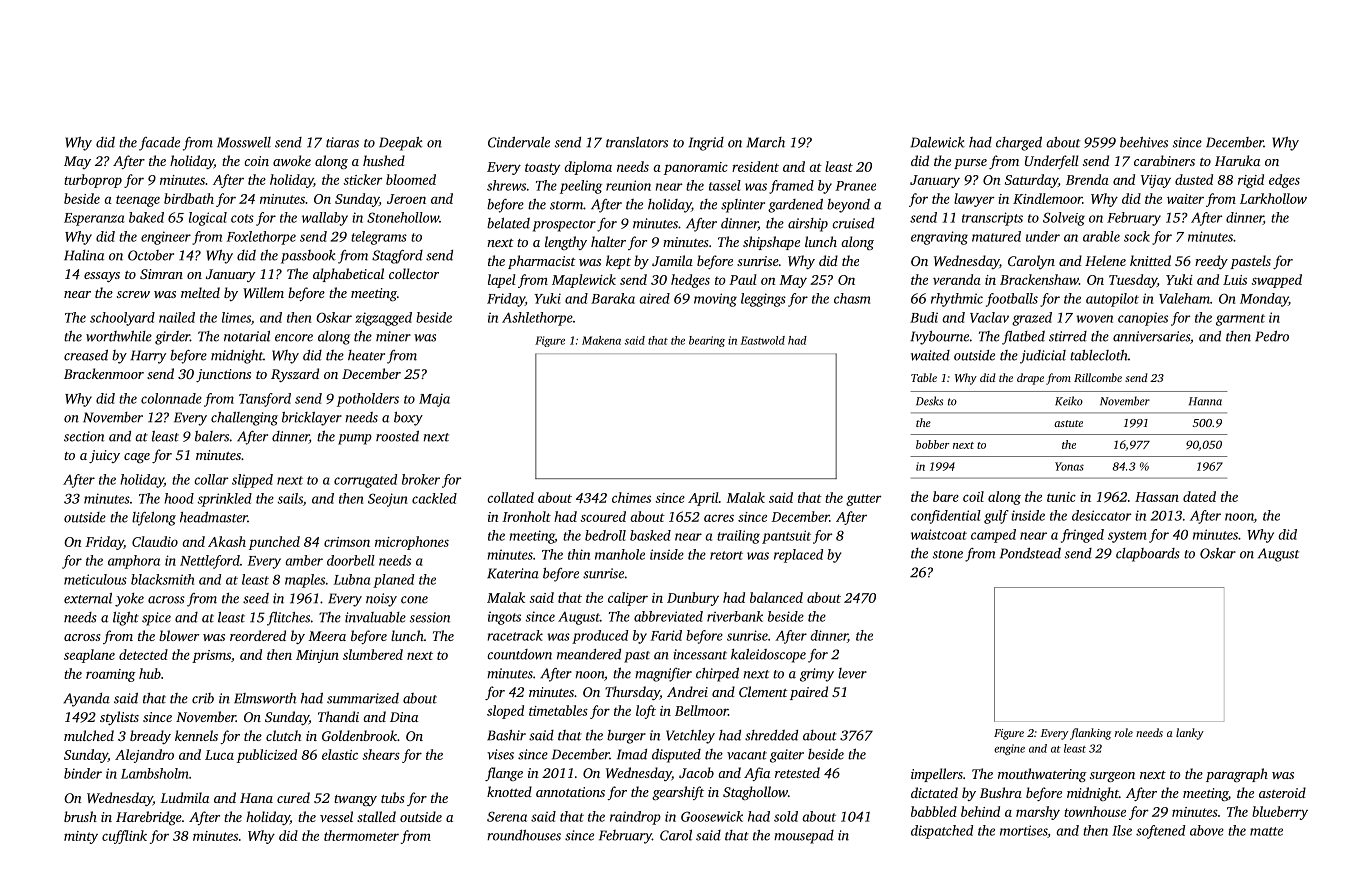 The width and height of the screenshot is (1372, 887). What do you see at coordinates (1024, 831) in the screenshot?
I see `mortises` at bounding box center [1024, 831].
